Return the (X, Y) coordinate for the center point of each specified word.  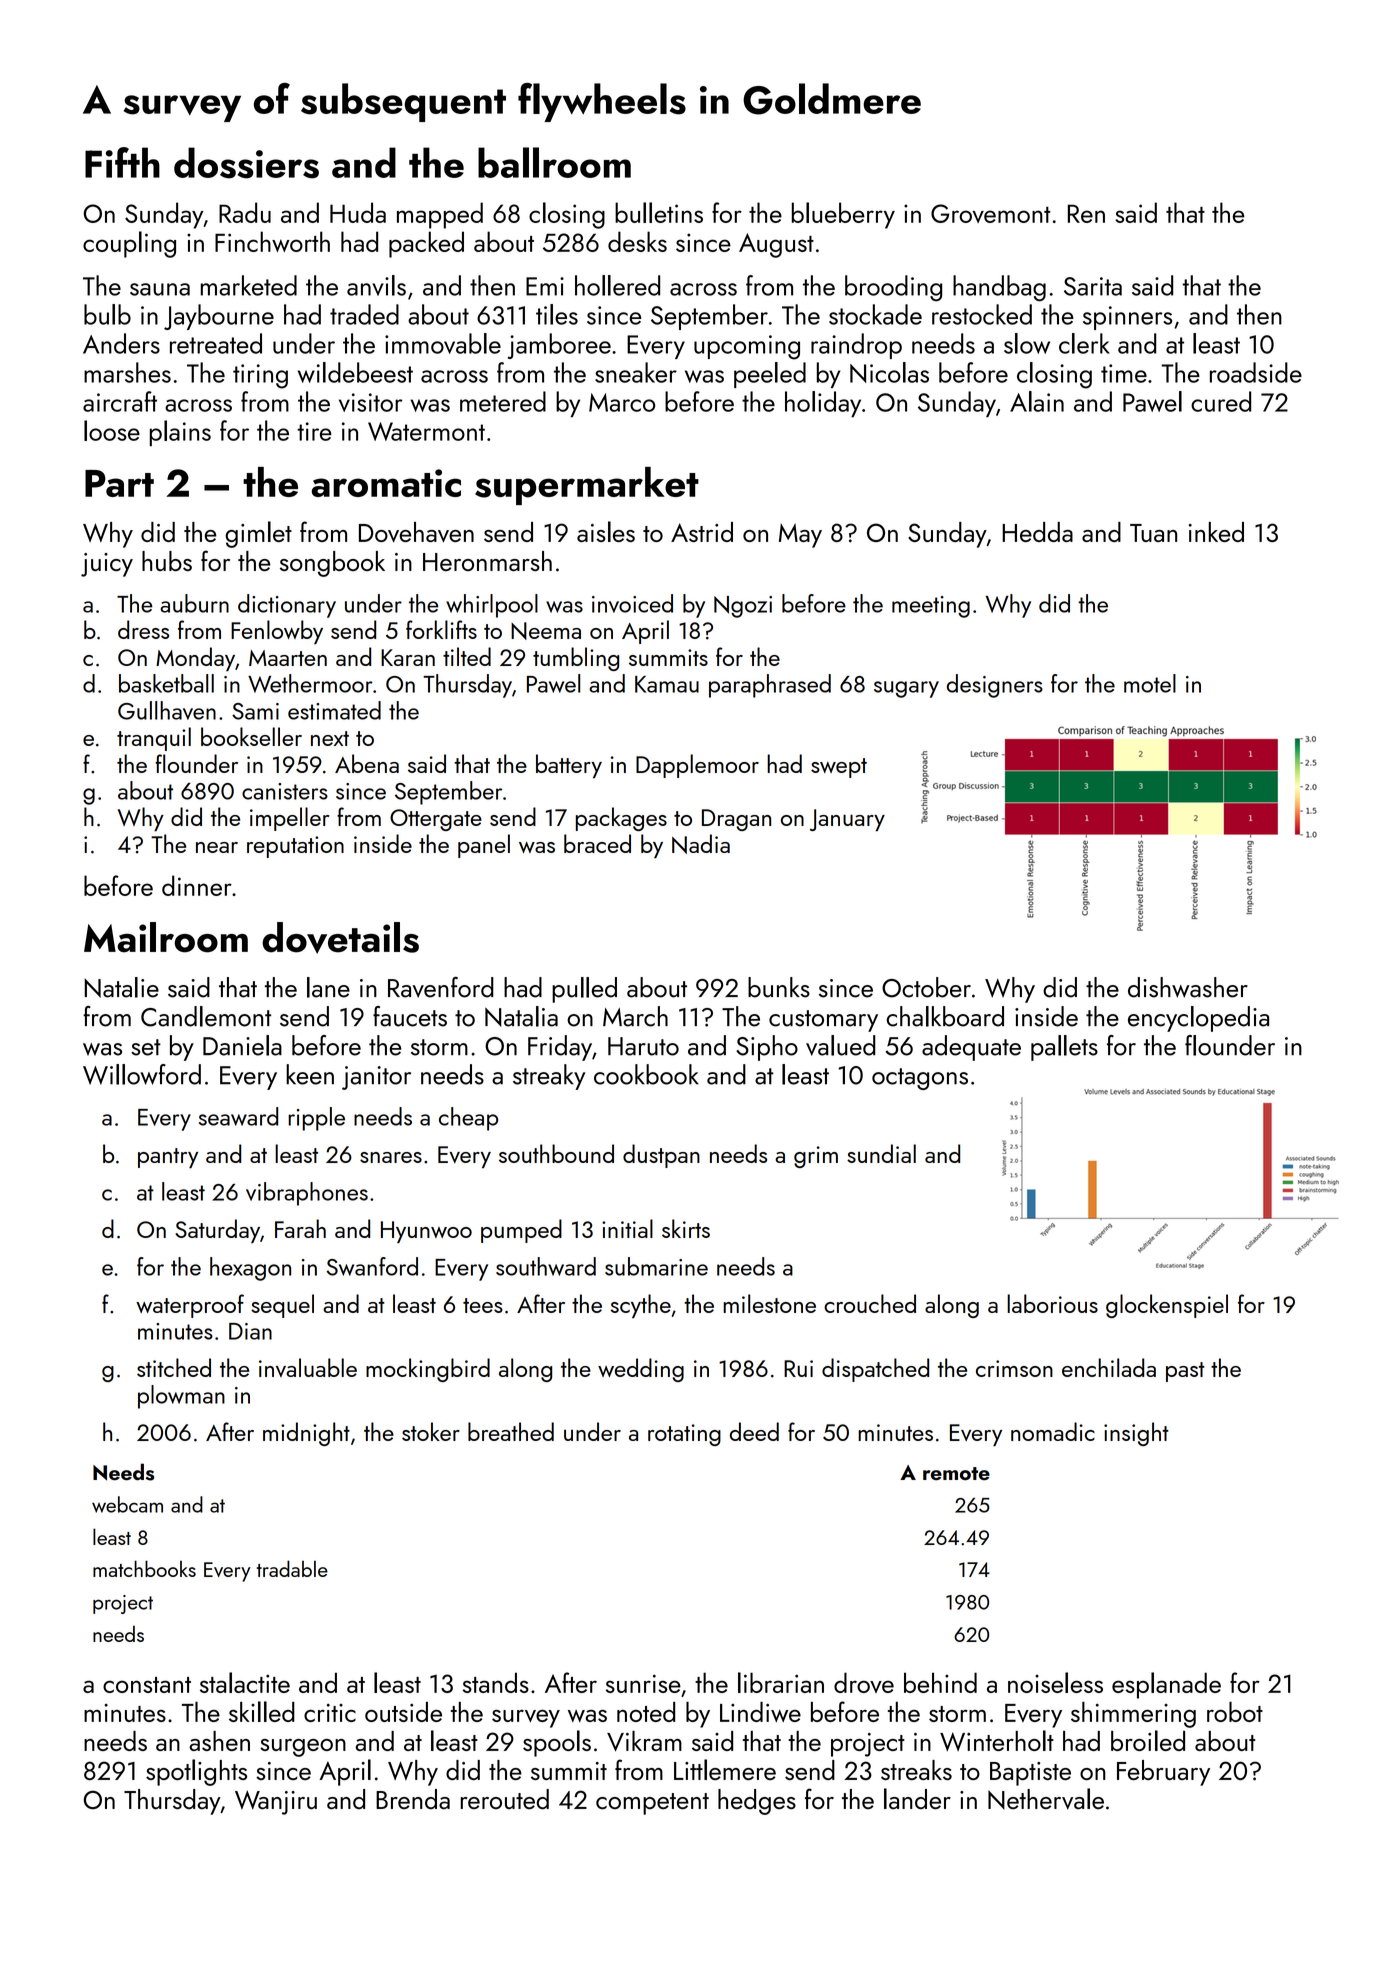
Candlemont (206, 1016)
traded (364, 314)
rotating (684, 1435)
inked (1216, 532)
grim (816, 1157)
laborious (1052, 1303)
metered (503, 401)
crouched (870, 1303)
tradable (292, 1568)
